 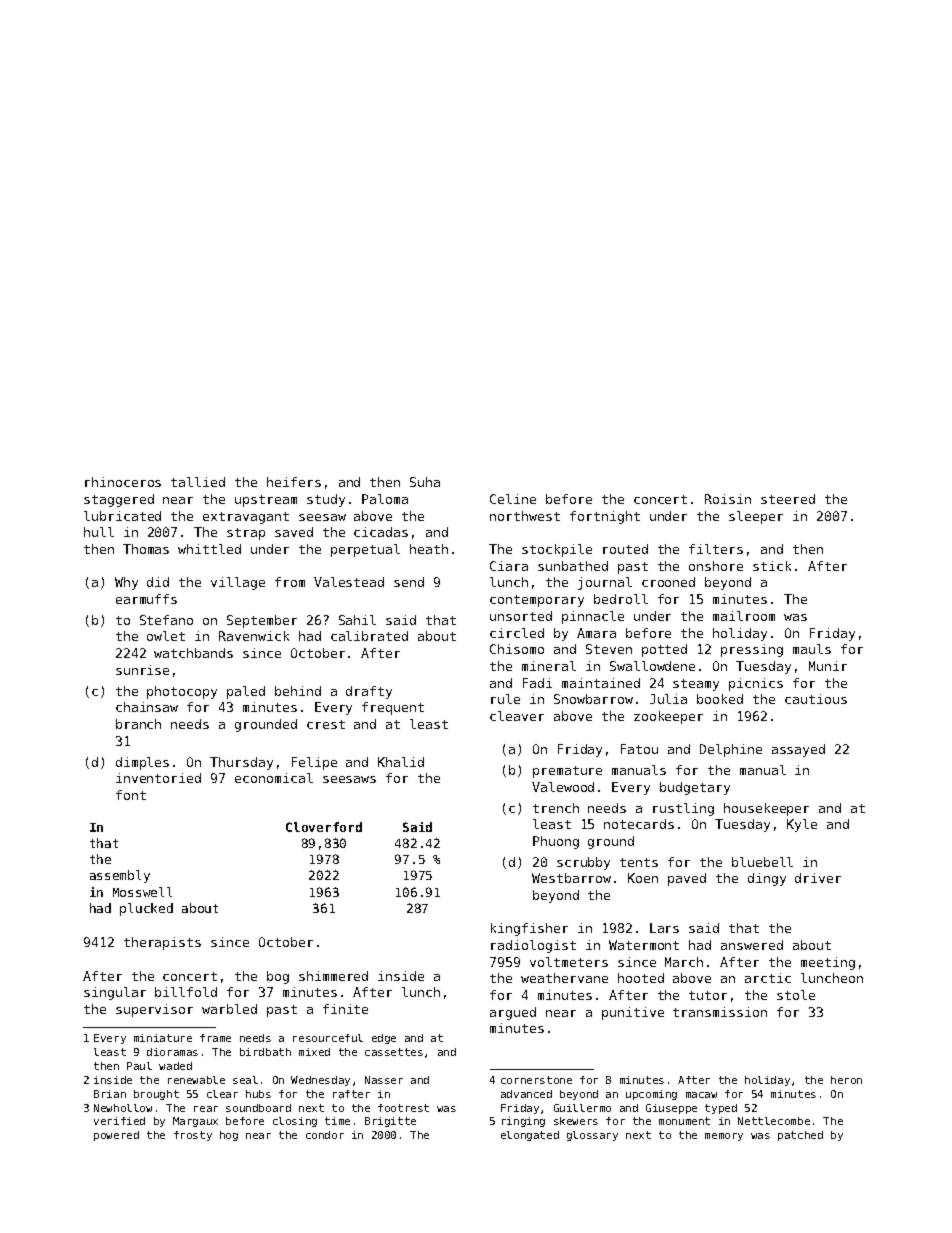 I want to click on finite, so click(x=345, y=1009).
